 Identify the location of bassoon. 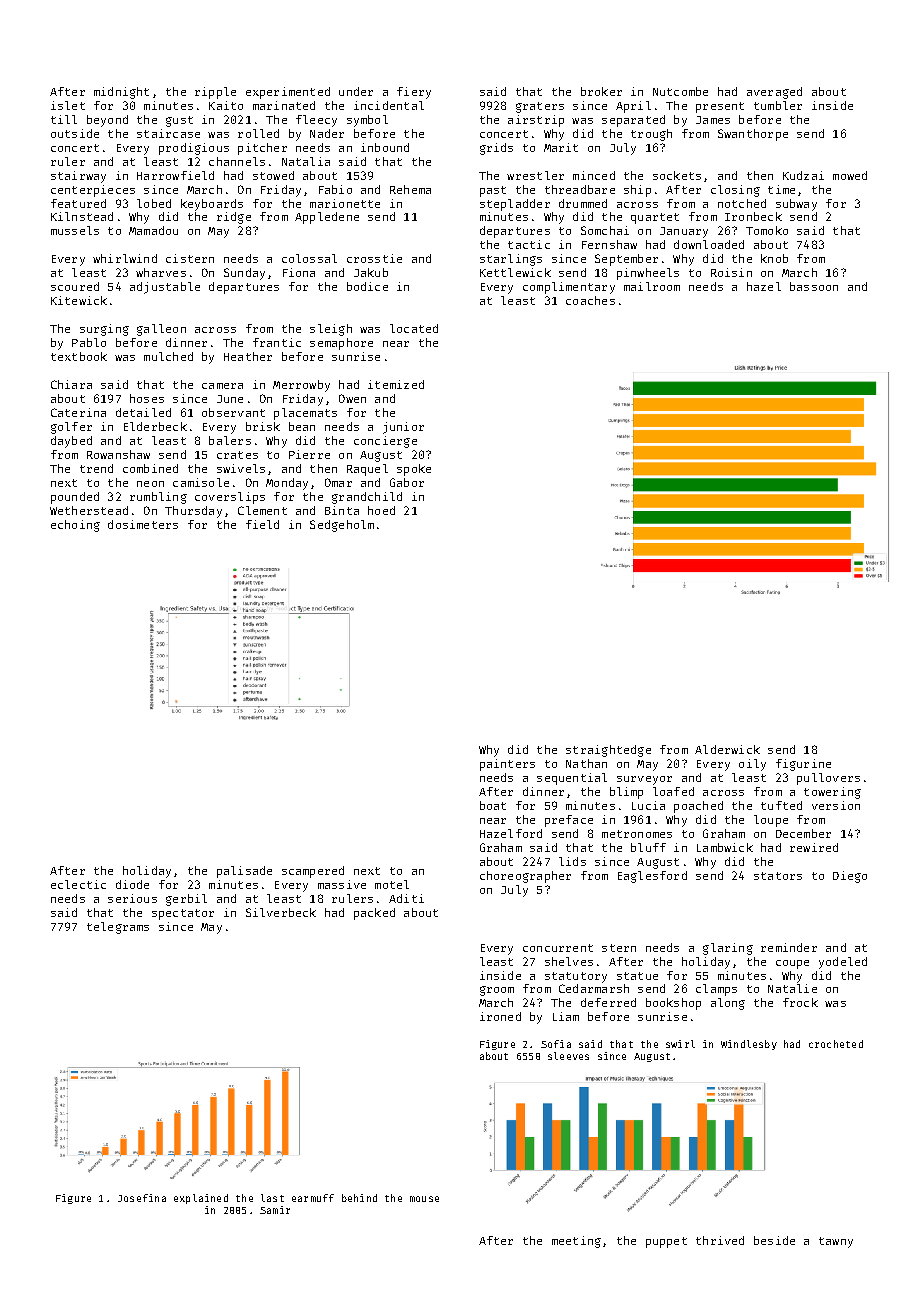
(814, 286).
